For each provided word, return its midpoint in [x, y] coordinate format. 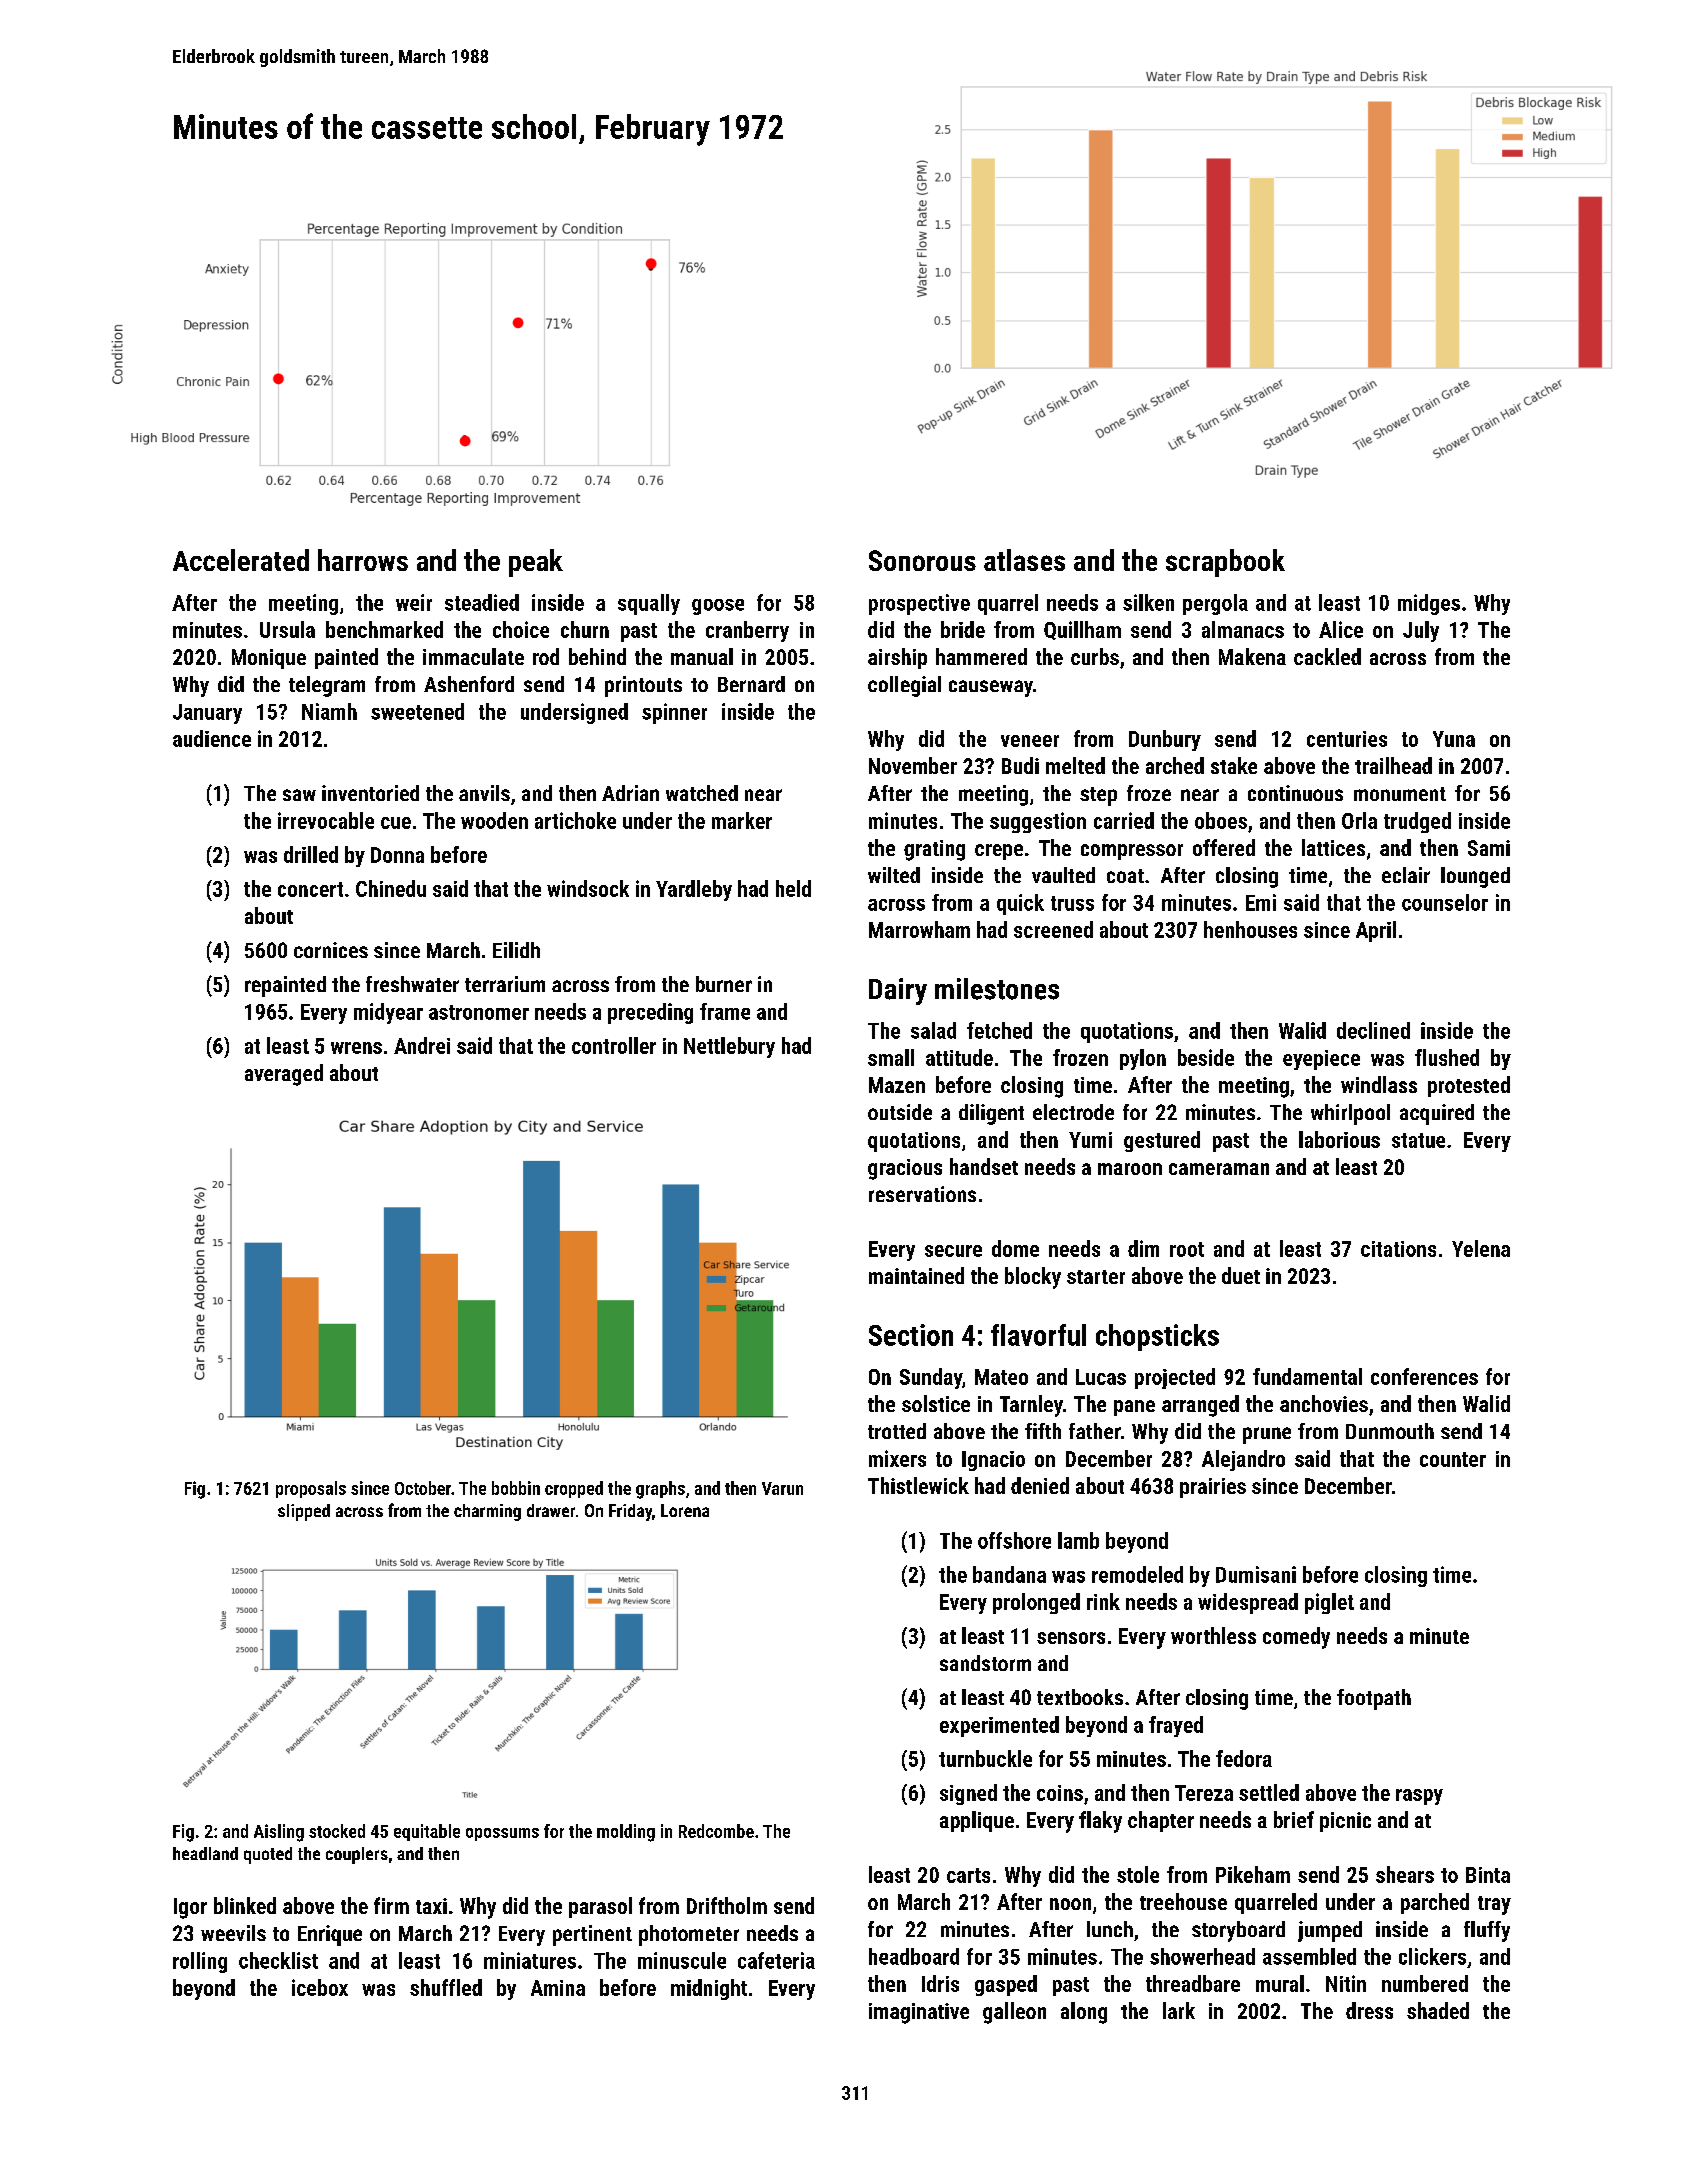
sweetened [417, 711]
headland [205, 1853]
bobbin [516, 1488]
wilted [894, 875]
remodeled [1137, 1574]
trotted [897, 1431]
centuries [1347, 739]
